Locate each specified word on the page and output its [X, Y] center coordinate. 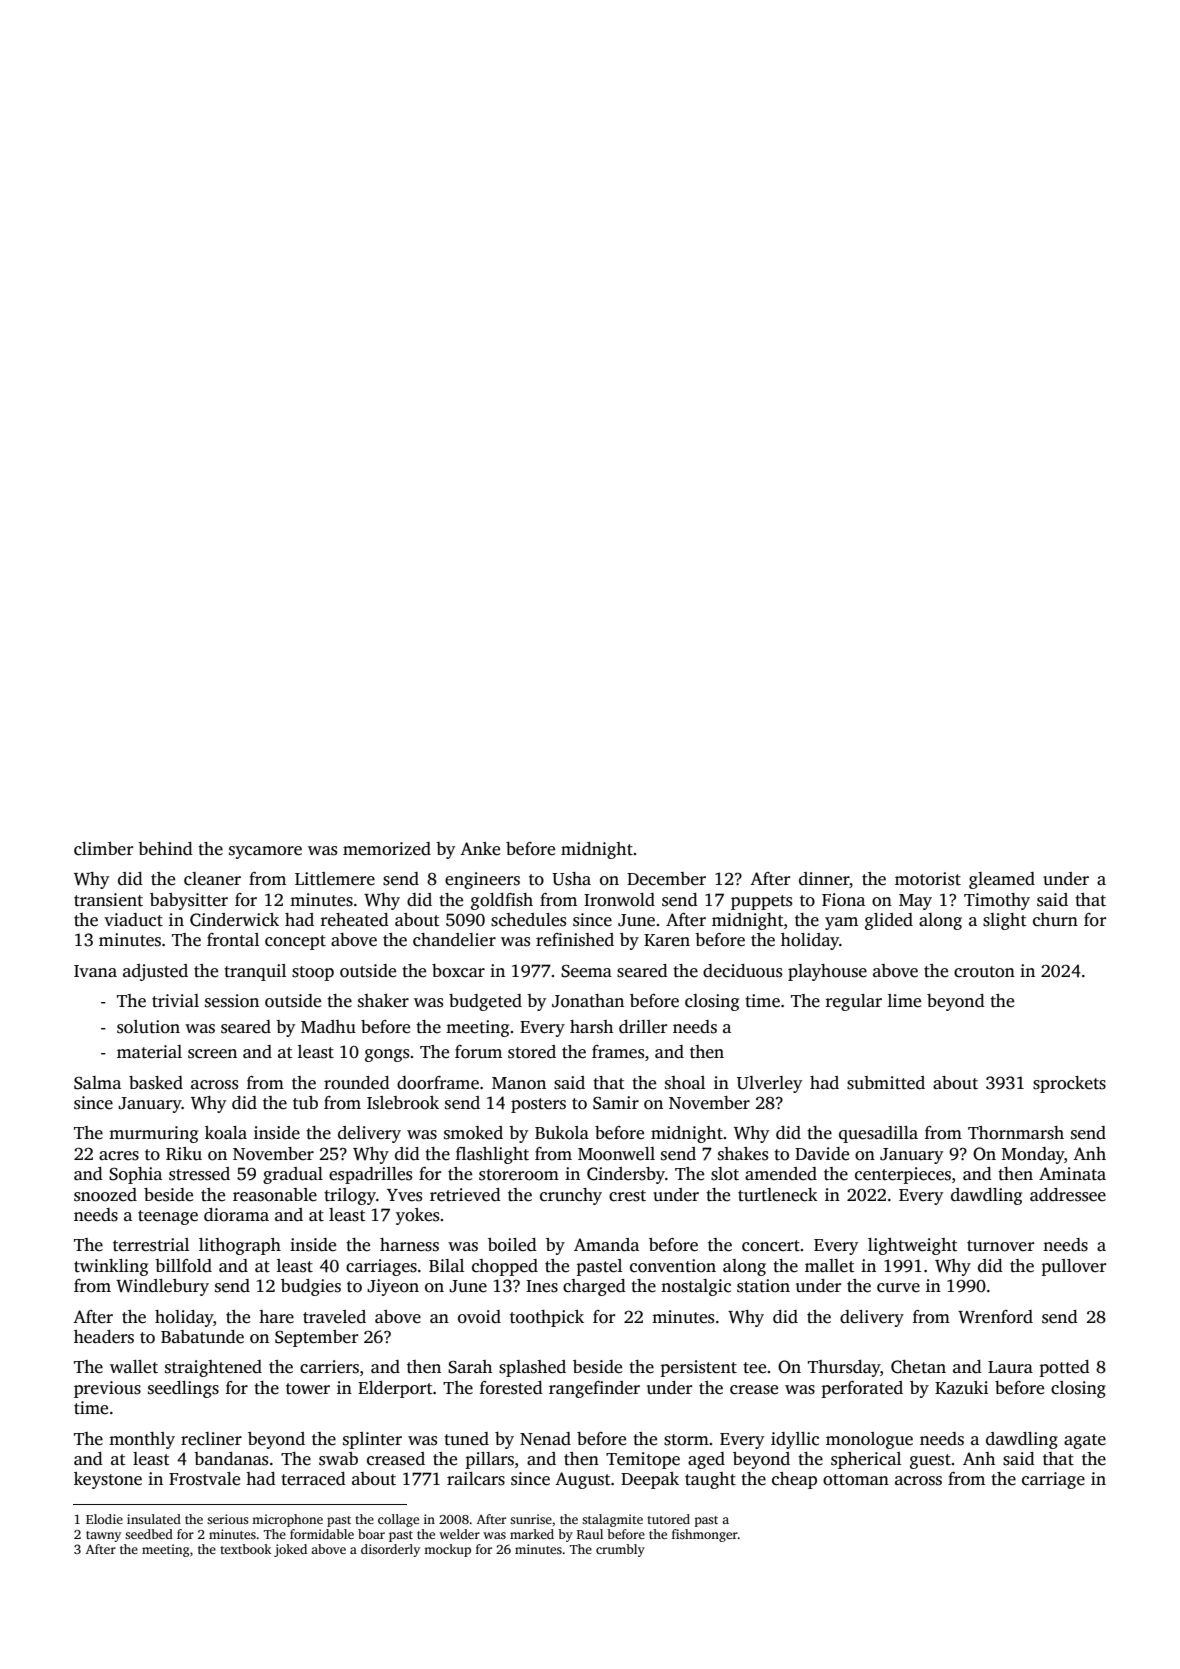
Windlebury [162, 1287]
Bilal [446, 1265]
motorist [928, 879]
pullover [1073, 1267]
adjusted [155, 972]
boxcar [458, 971]
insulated [154, 1519]
